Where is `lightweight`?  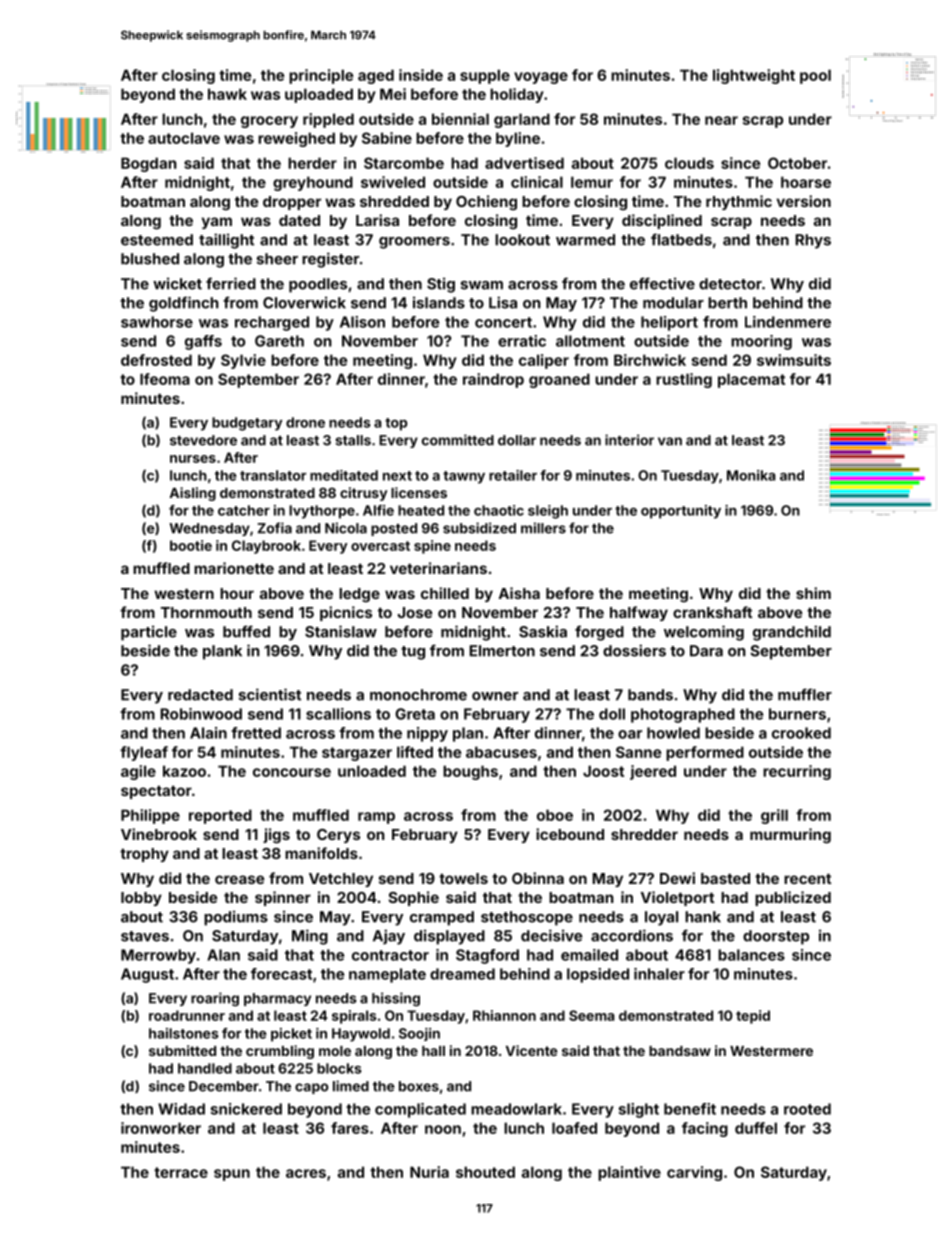 lightweight is located at coordinates (754, 76).
